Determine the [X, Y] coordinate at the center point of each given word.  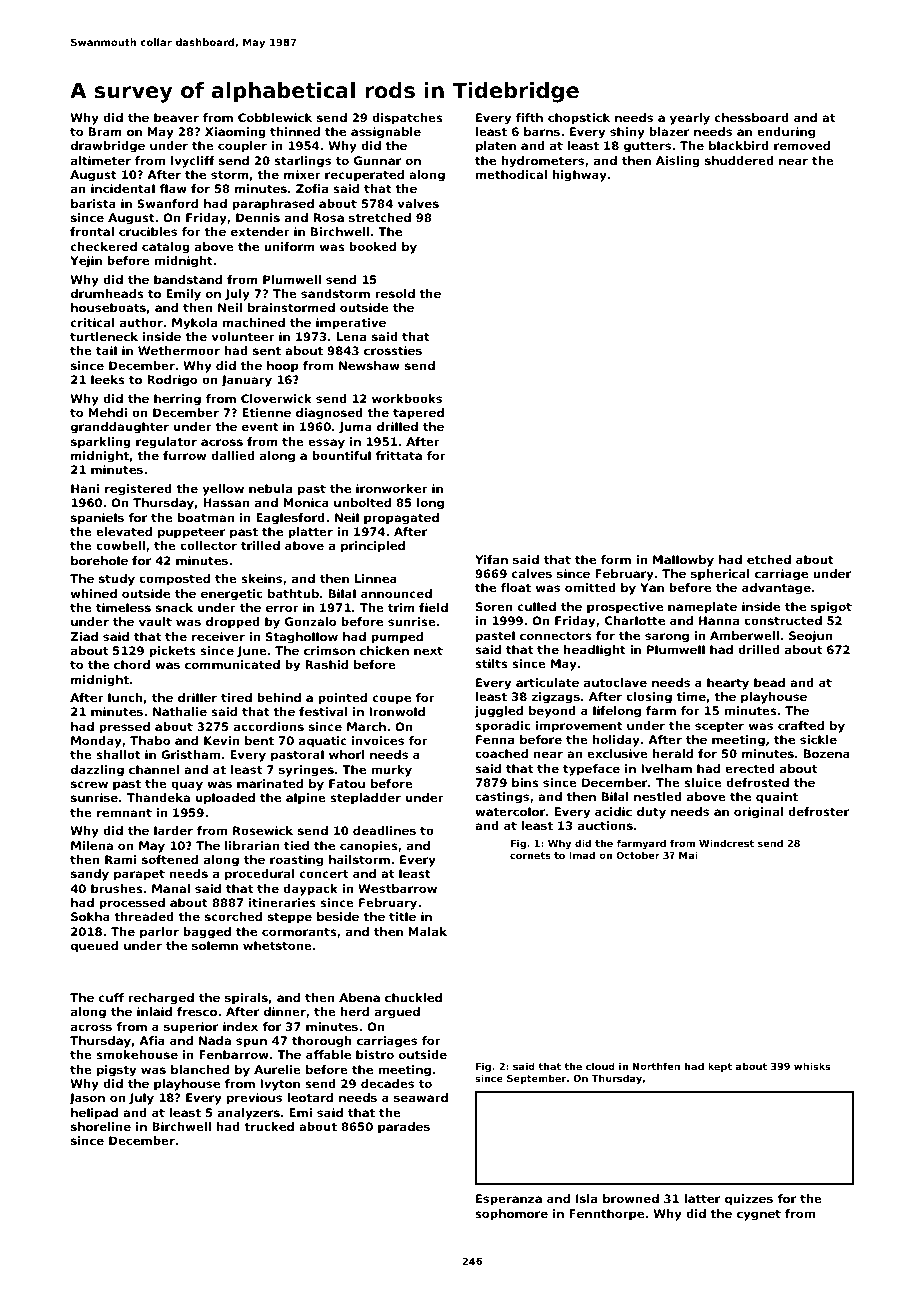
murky [391, 771]
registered [138, 490]
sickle [818, 739]
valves [418, 203]
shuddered [739, 160]
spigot [831, 608]
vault [155, 621]
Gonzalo [310, 621]
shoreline [101, 1126]
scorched [233, 916]
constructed [783, 620]
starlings [302, 162]
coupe [392, 700]
